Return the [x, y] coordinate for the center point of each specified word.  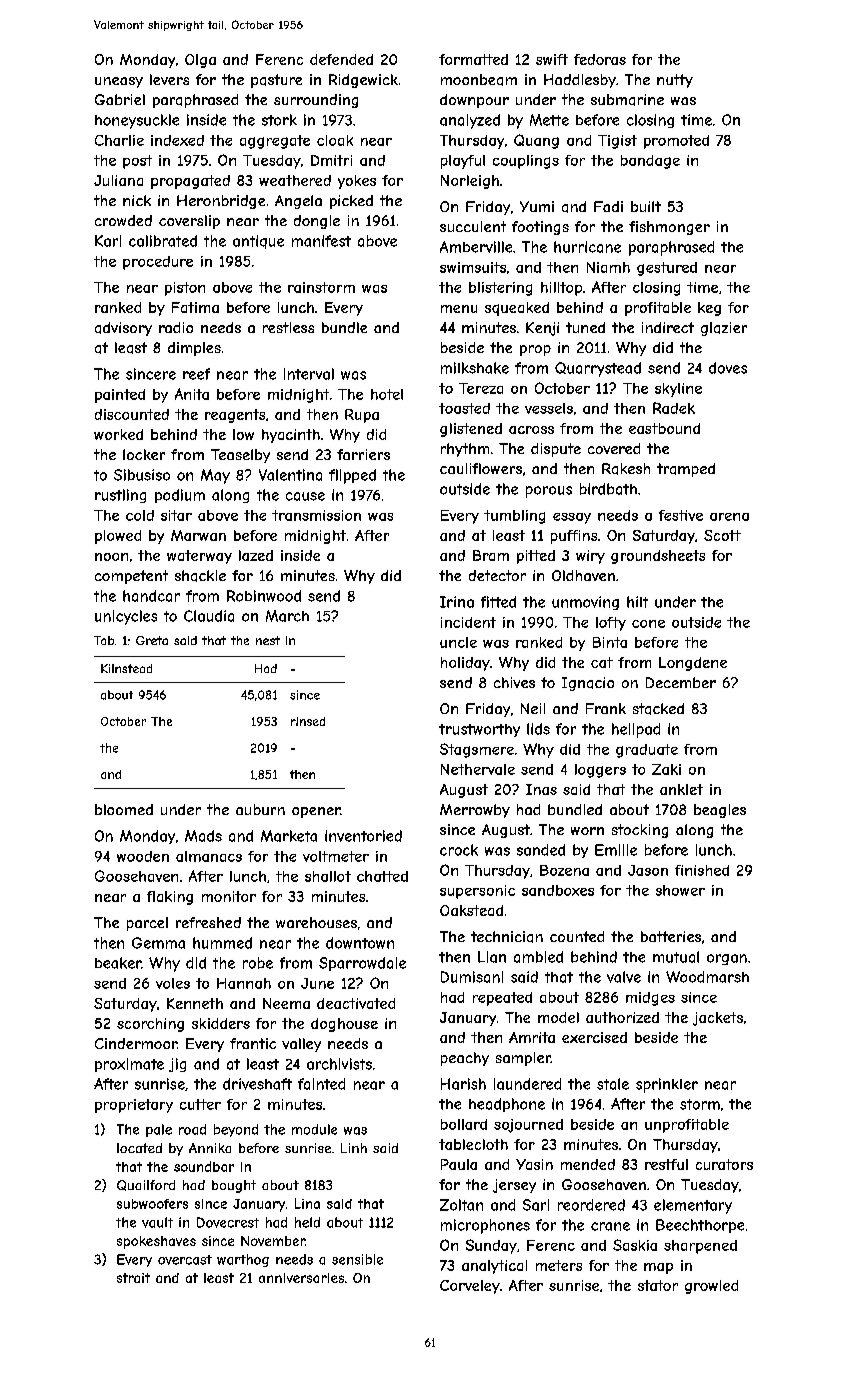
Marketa [289, 836]
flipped [352, 476]
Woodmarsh [707, 977]
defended [341, 59]
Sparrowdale [362, 964]
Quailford [146, 1185]
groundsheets [658, 557]
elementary [693, 1206]
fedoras [600, 59]
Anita [192, 394]
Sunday [491, 1246]
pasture [276, 81]
